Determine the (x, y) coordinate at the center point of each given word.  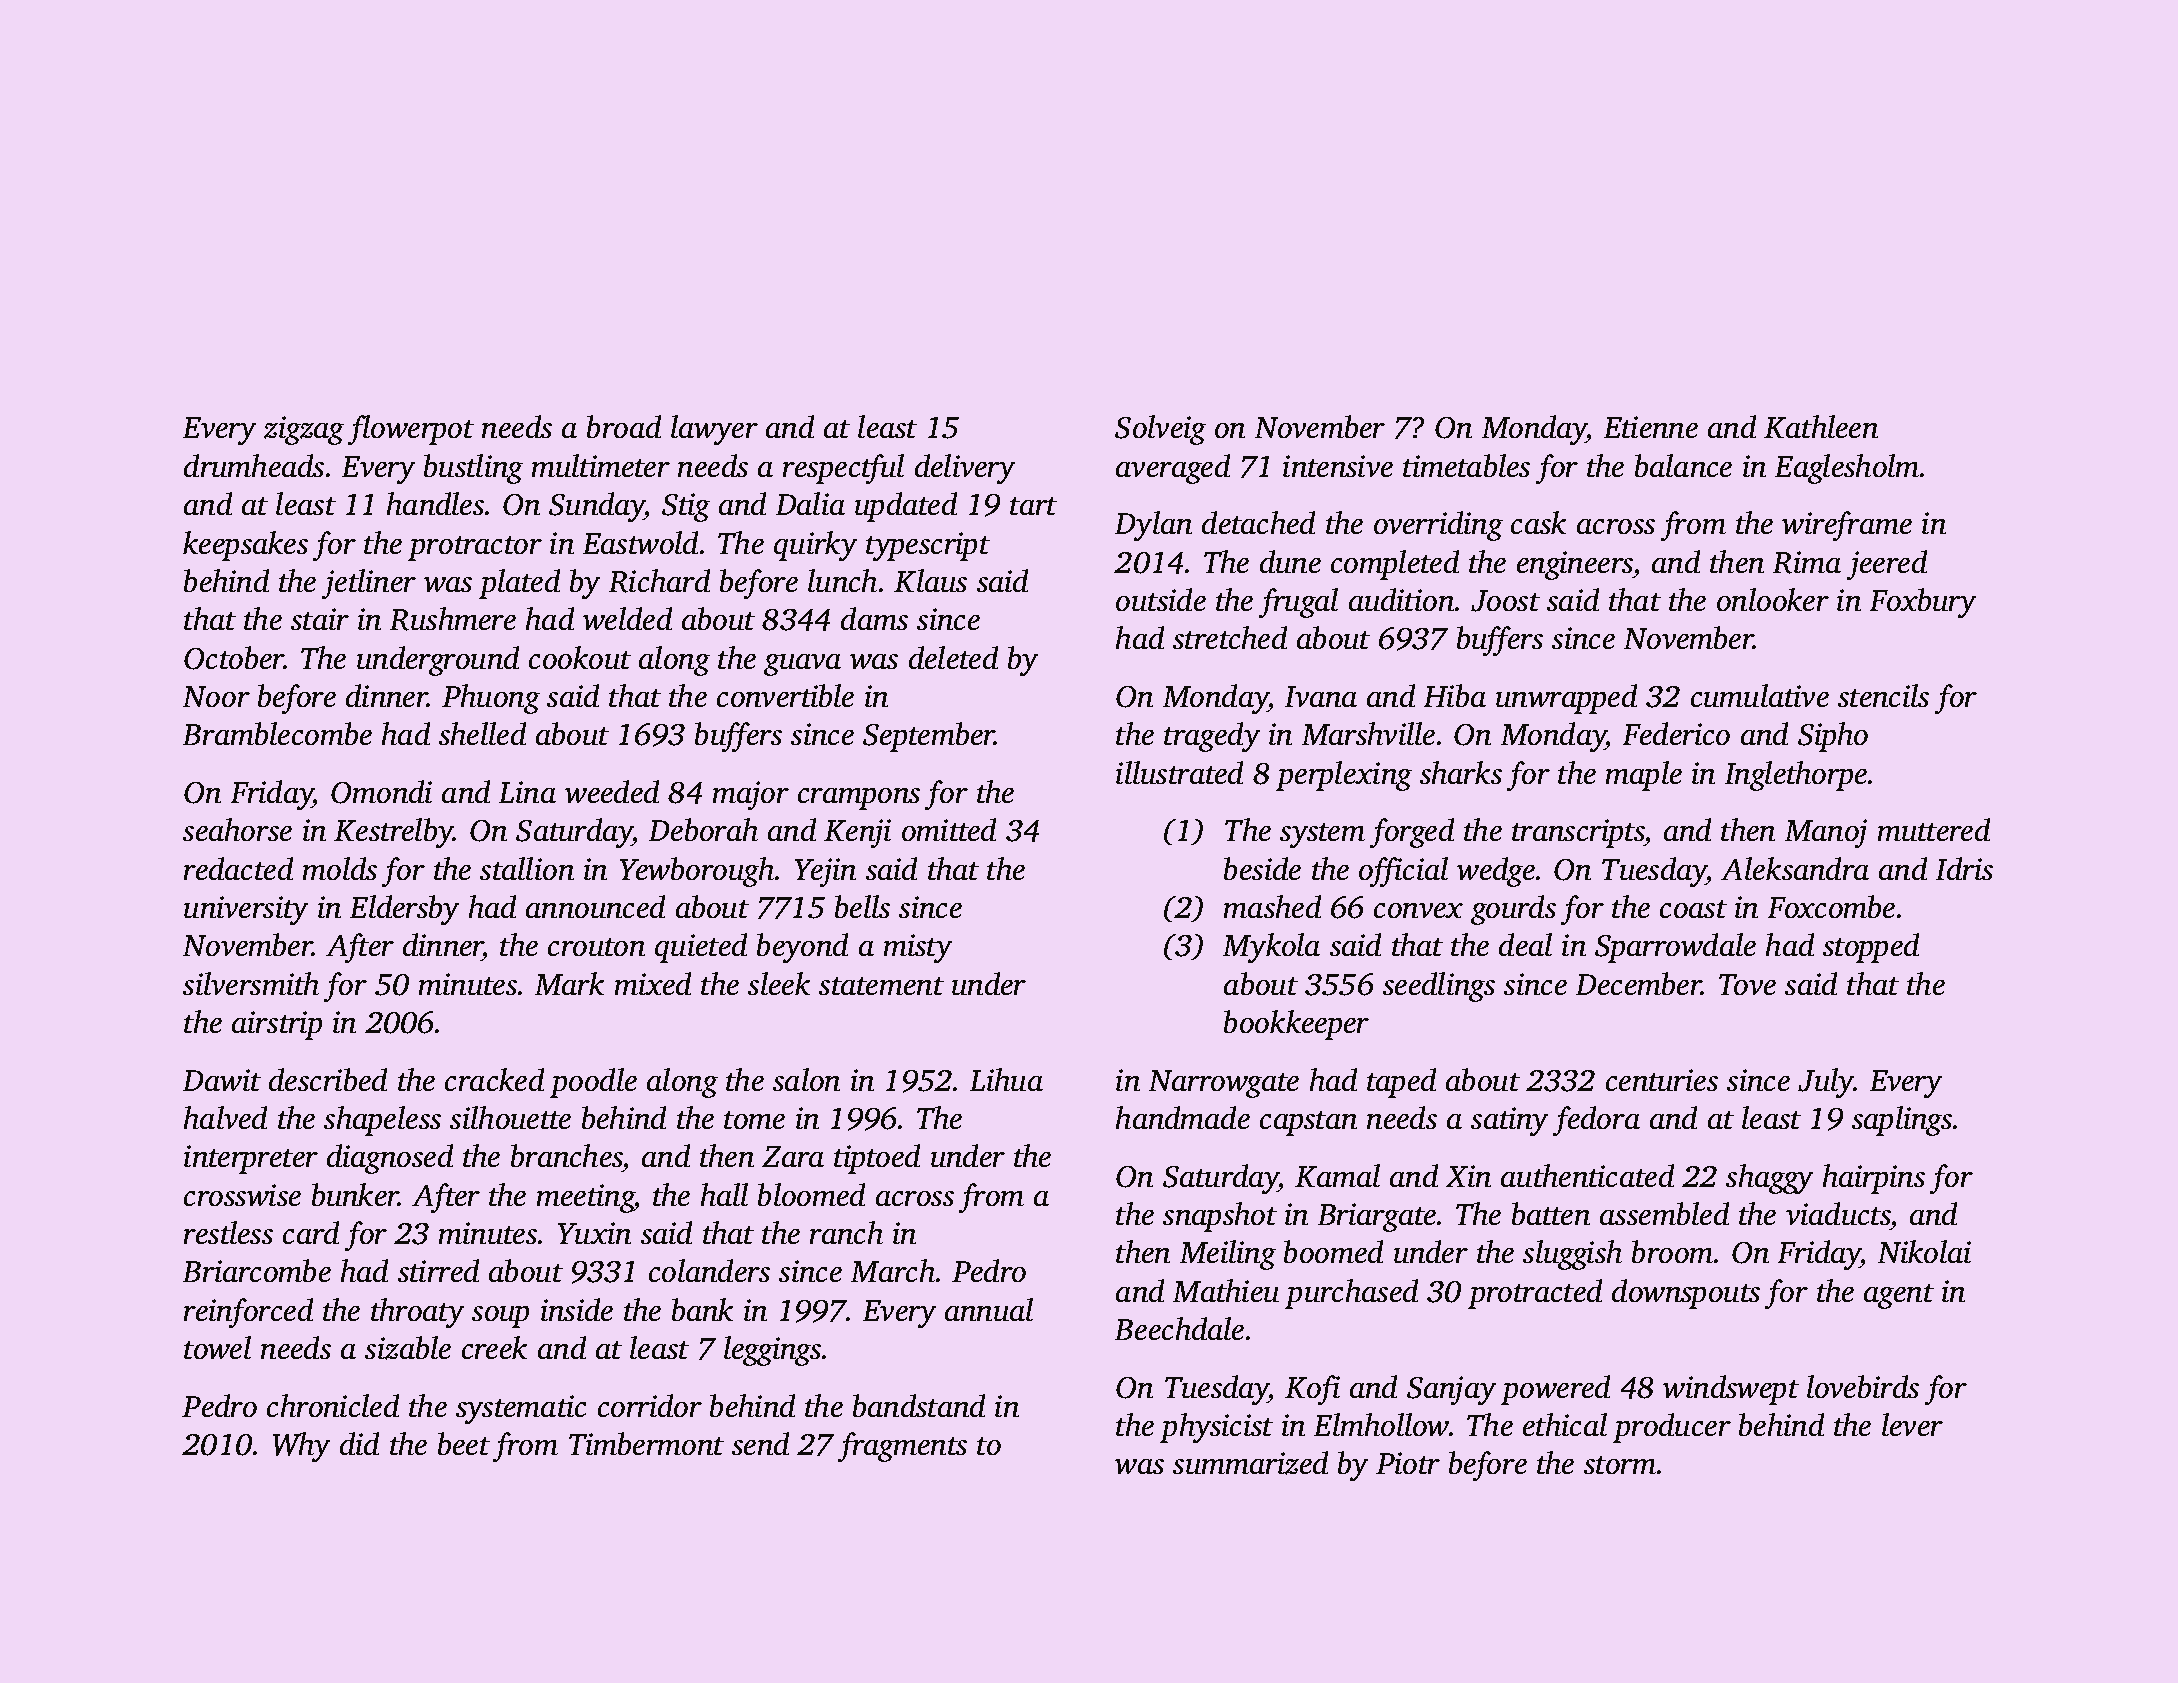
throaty (417, 1313)
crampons (859, 799)
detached (1258, 522)
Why (301, 1447)
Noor (216, 696)
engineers (1575, 565)
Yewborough (697, 872)
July (1826, 1083)
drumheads (254, 465)
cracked (494, 1079)
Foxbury (1923, 603)
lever (1912, 1424)
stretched (1230, 637)
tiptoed (877, 1159)
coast (1693, 909)
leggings (772, 1351)
